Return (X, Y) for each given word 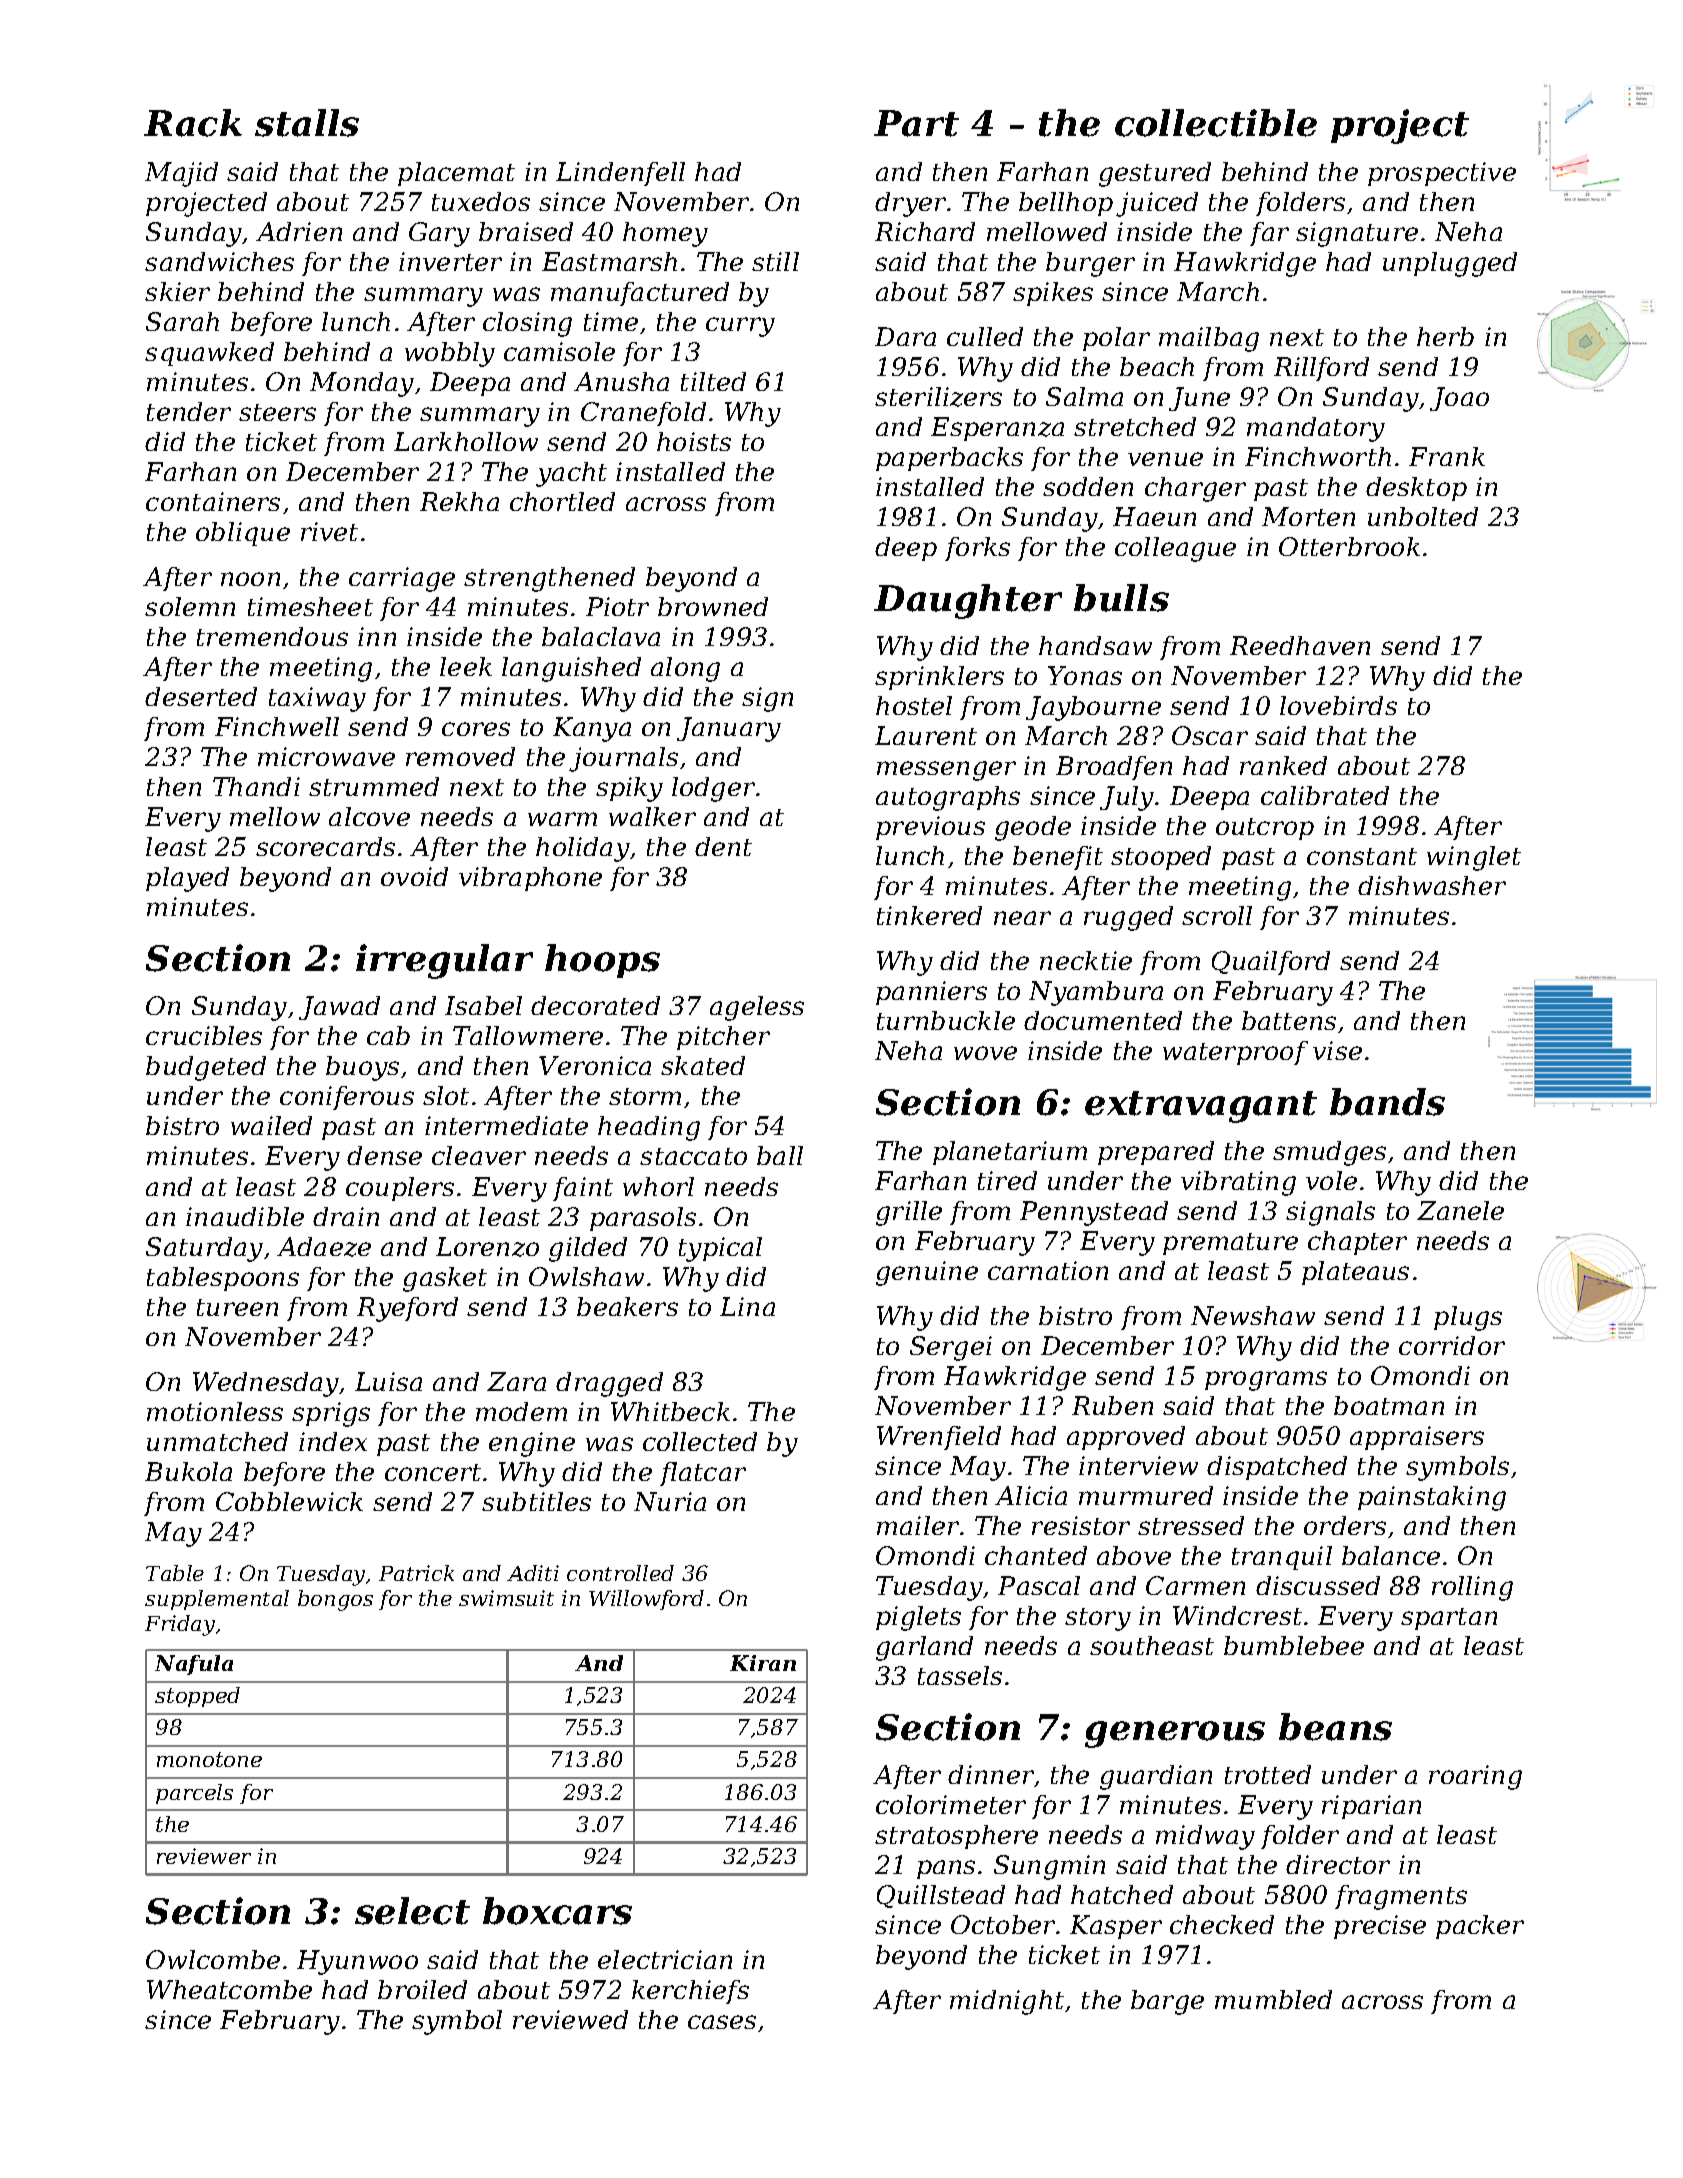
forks (977, 549)
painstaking (1432, 1498)
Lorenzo (487, 1247)
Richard (925, 231)
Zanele (1460, 1210)
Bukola (188, 1471)
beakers (627, 1306)
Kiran (763, 1663)
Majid (181, 174)
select (412, 1911)
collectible (1216, 123)
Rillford (1321, 369)
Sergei (951, 1348)
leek (466, 666)
